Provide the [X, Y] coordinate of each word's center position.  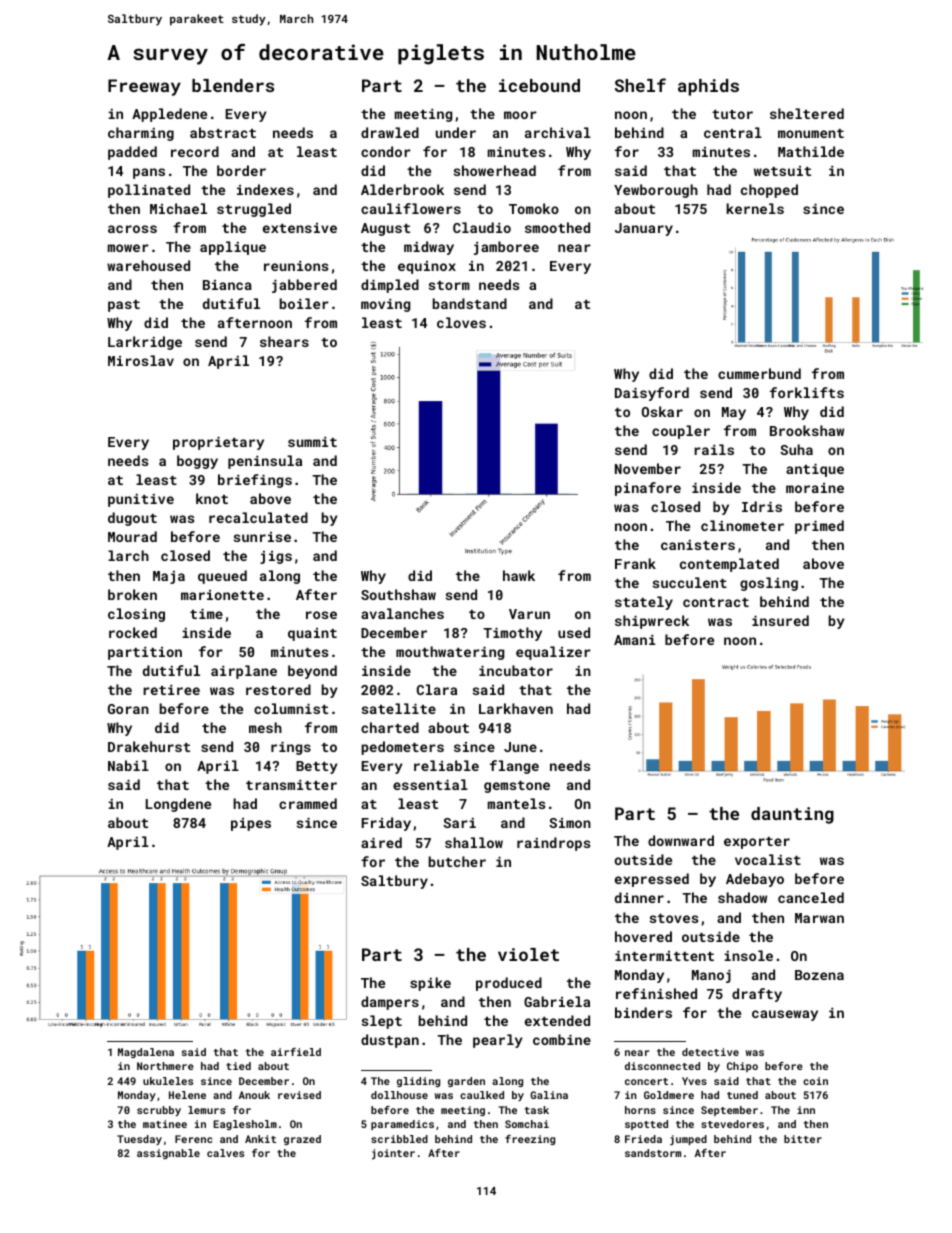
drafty [757, 995]
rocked [133, 632]
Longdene [178, 805]
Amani [634, 640]
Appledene [169, 115]
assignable [168, 1154]
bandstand [470, 303]
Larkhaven [516, 708]
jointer [393, 1154]
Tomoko [534, 208]
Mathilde [811, 151]
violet [528, 954]
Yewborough [656, 191]
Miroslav [141, 360]
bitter [803, 1139]
